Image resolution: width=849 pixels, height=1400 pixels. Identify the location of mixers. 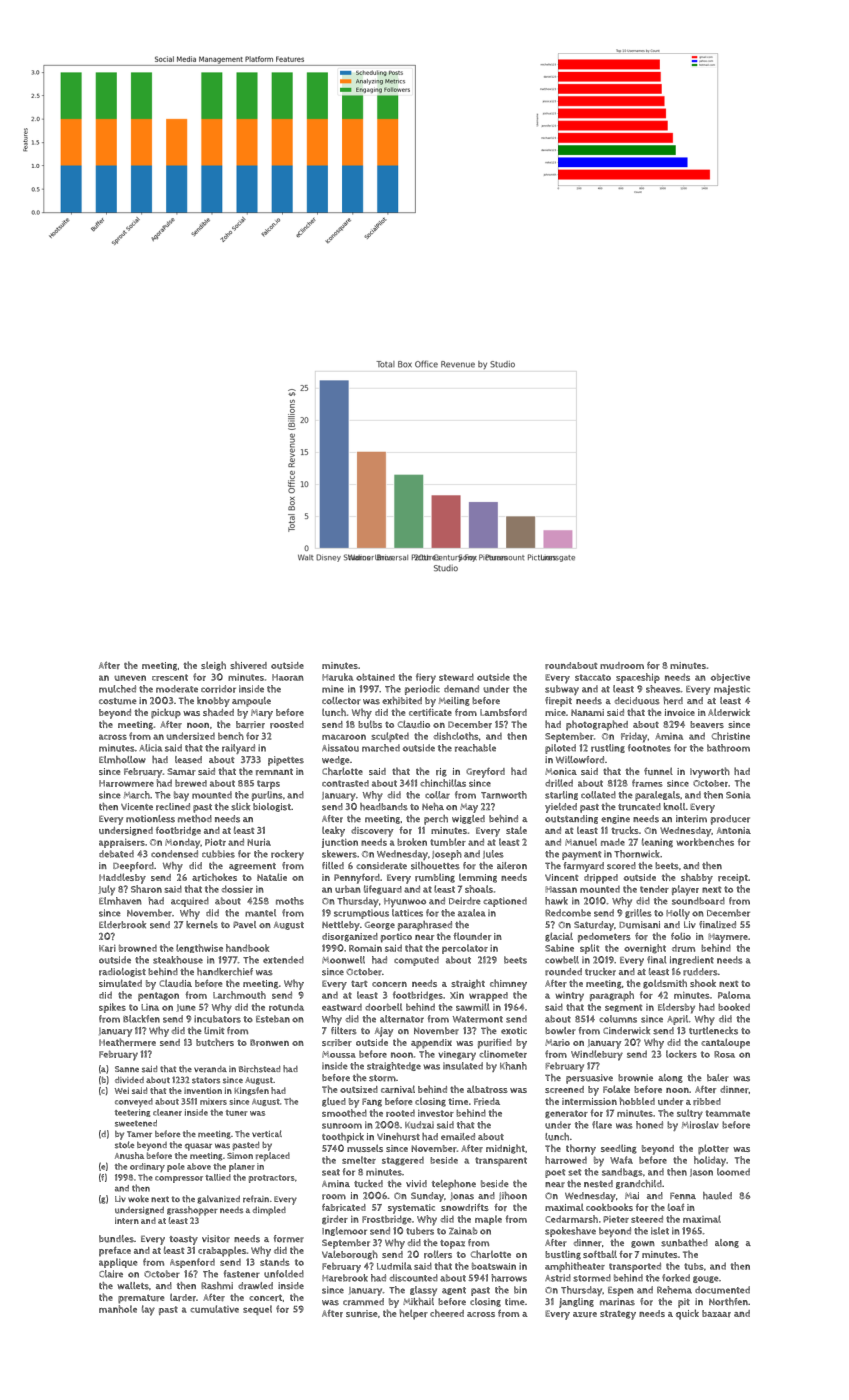
(213, 1101).
